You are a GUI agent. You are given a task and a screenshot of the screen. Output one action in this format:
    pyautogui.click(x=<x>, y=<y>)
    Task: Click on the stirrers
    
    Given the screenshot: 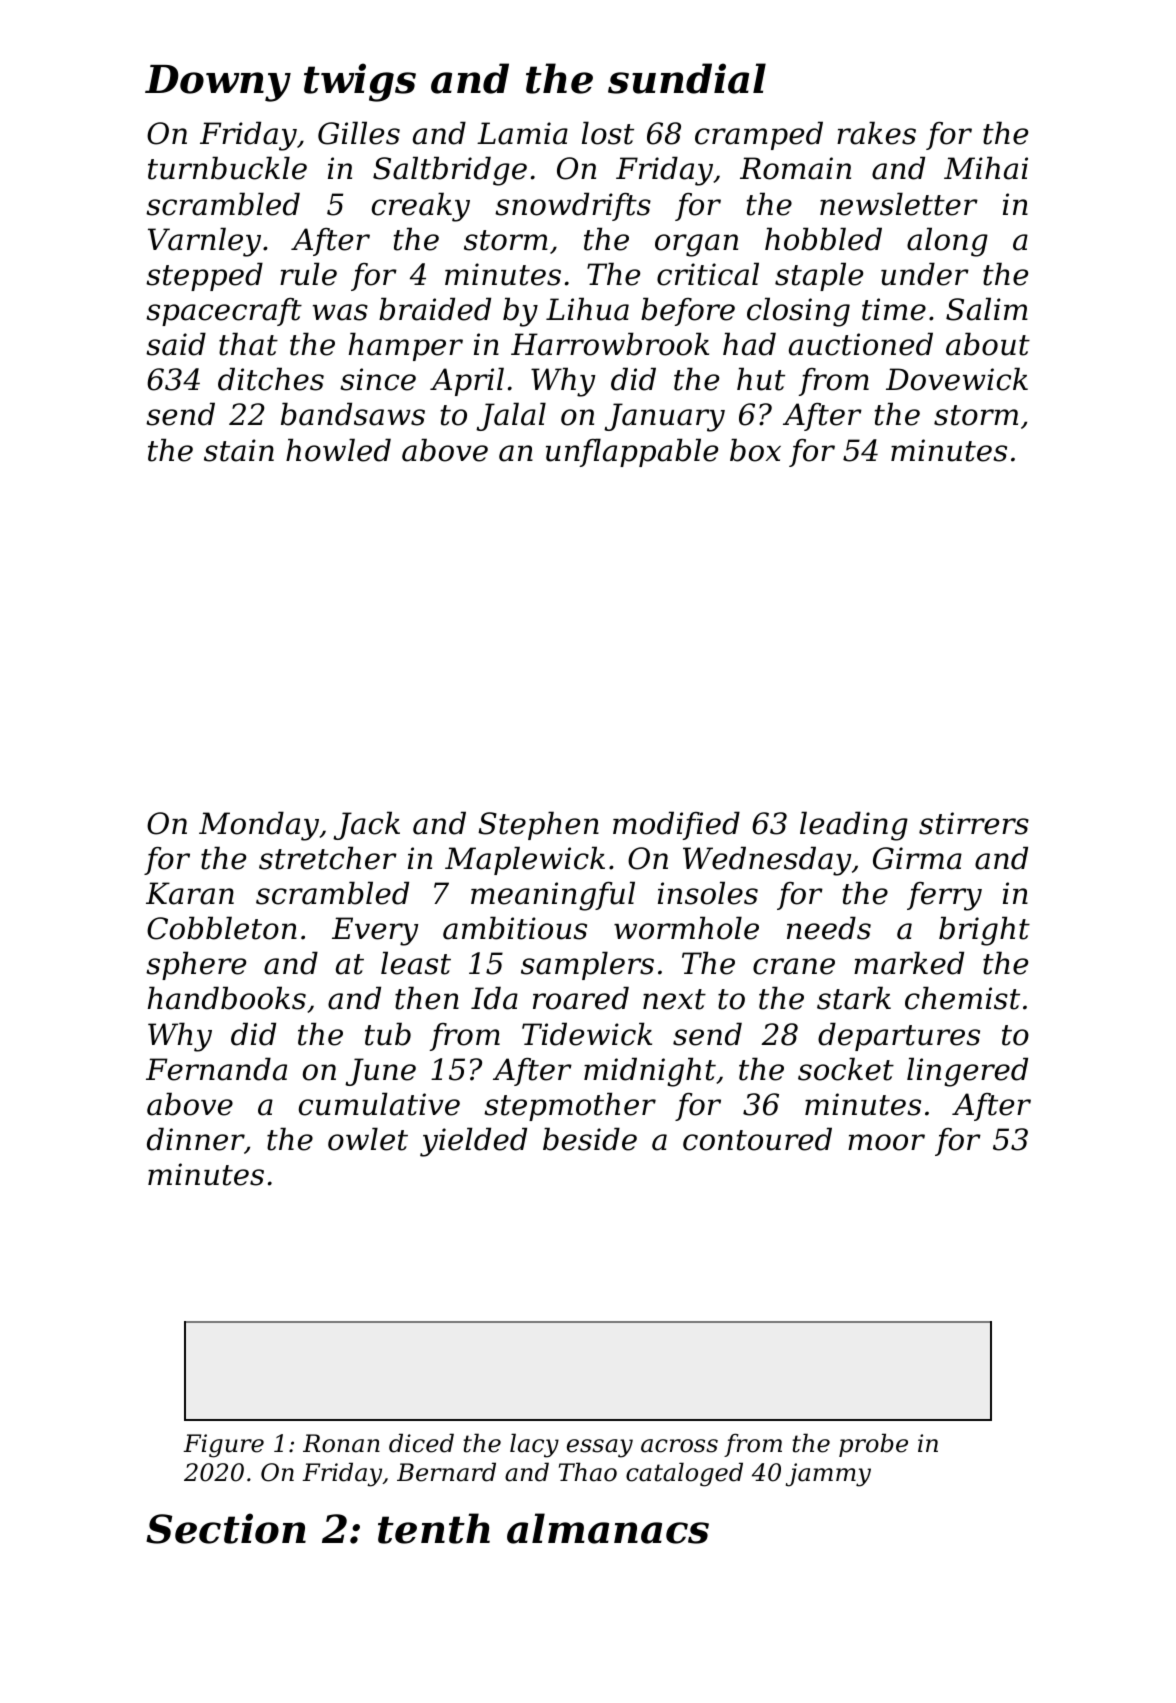 What is the action you would take?
    pyautogui.click(x=974, y=823)
